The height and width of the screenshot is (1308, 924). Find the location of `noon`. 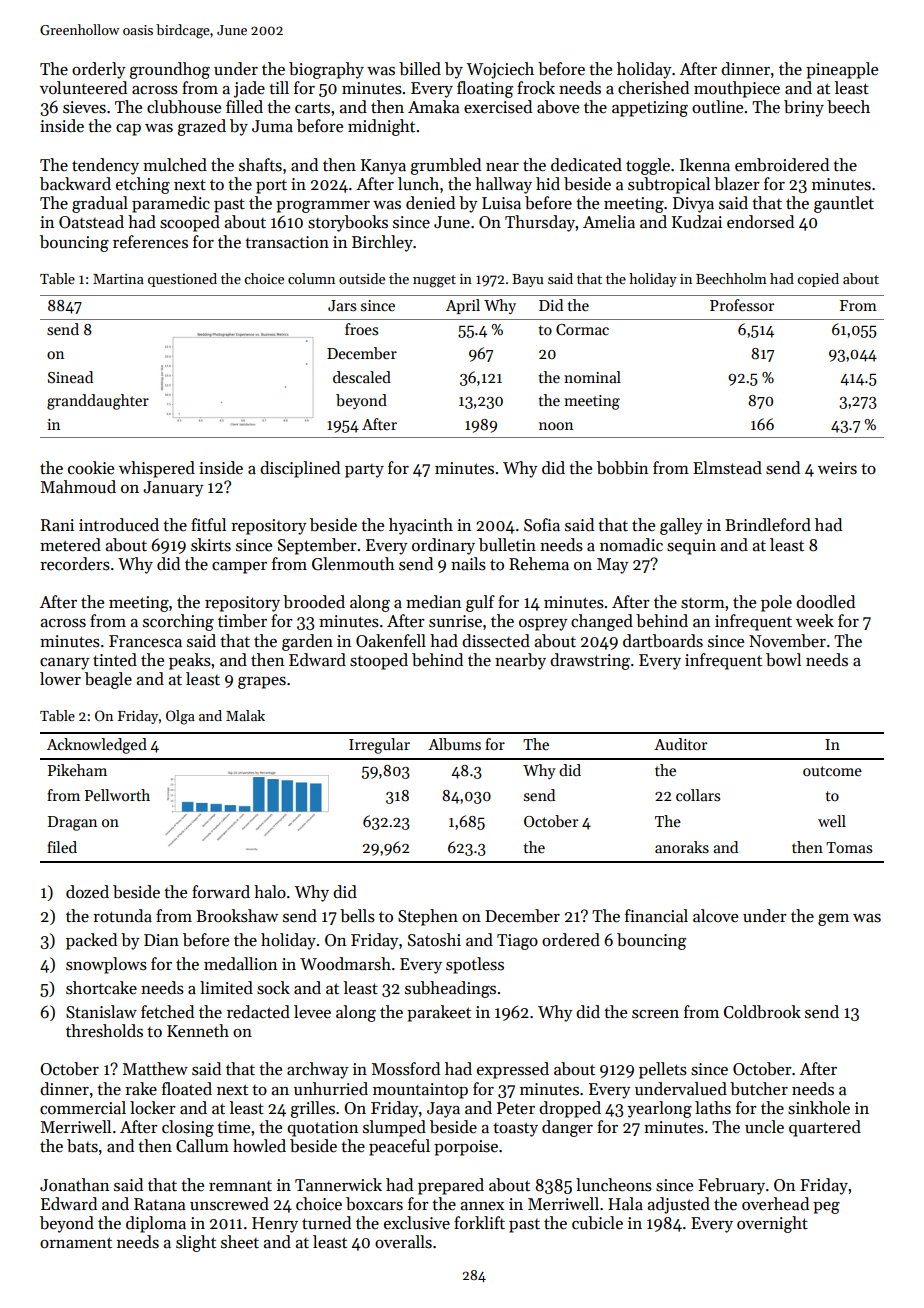

noon is located at coordinates (556, 426).
